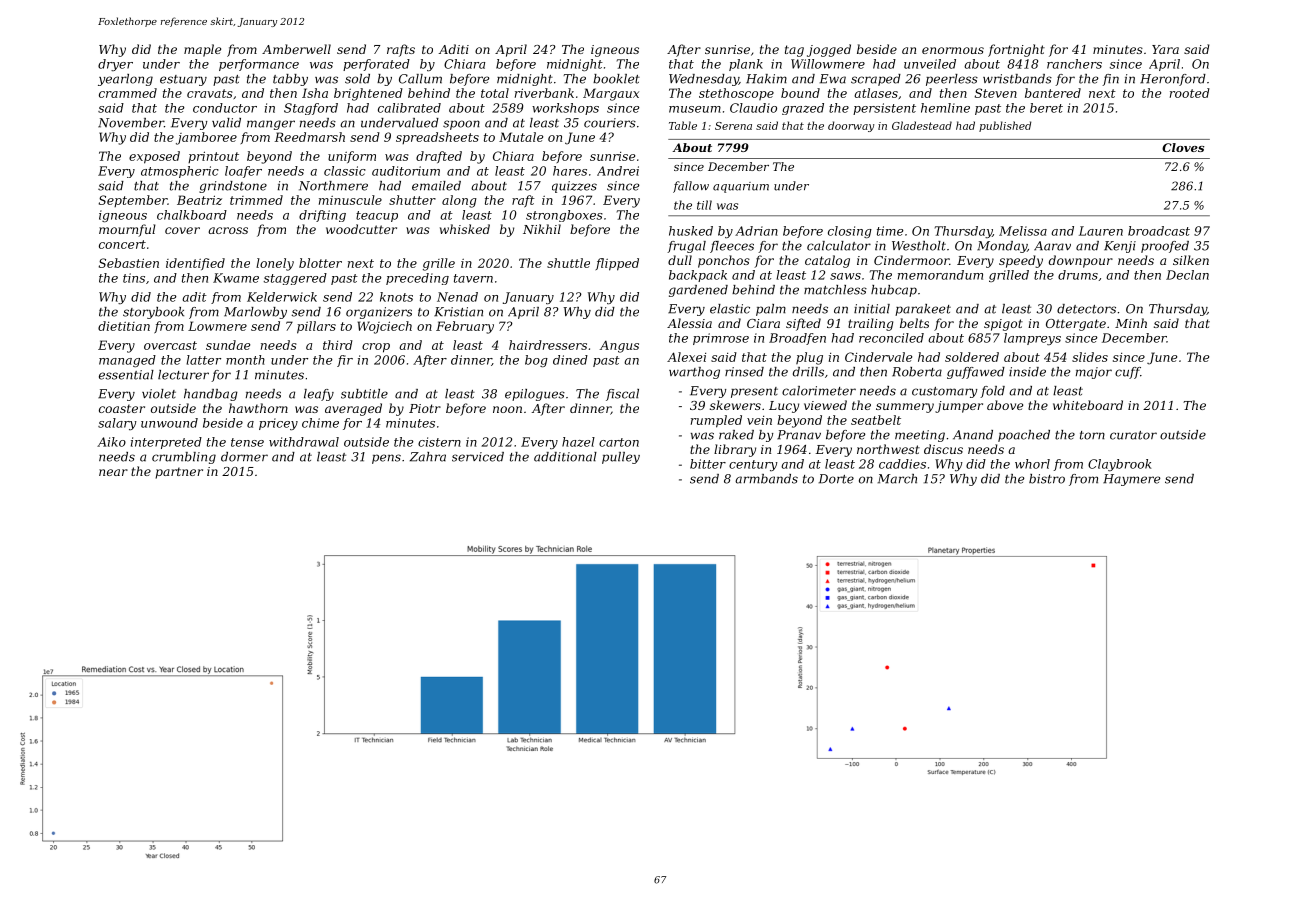 The height and width of the image is (924, 1308). What do you see at coordinates (616, 79) in the image?
I see `booklet` at bounding box center [616, 79].
